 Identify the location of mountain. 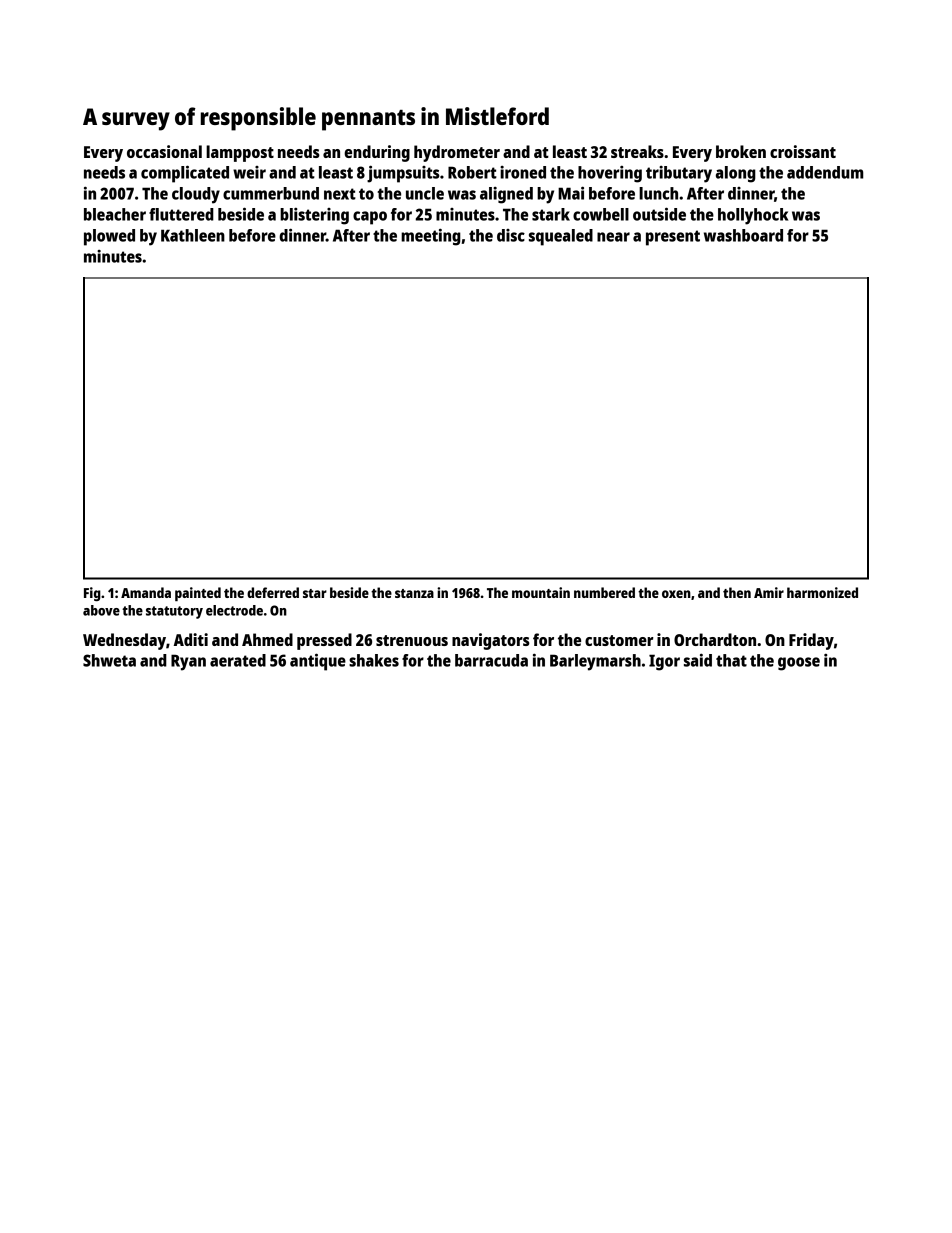
(541, 592).
